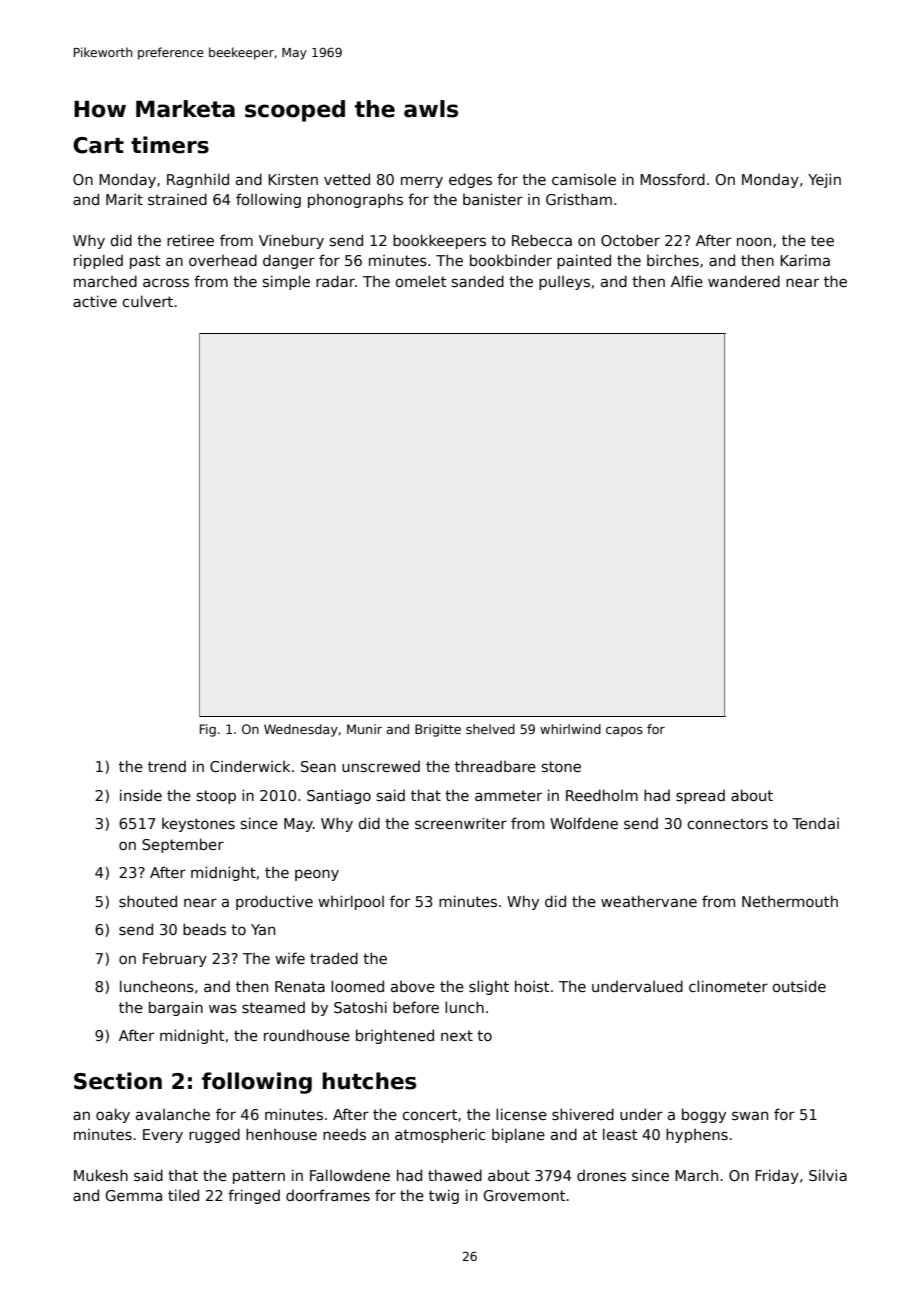 Image resolution: width=924 pixels, height=1308 pixels. I want to click on phonographs, so click(355, 200).
